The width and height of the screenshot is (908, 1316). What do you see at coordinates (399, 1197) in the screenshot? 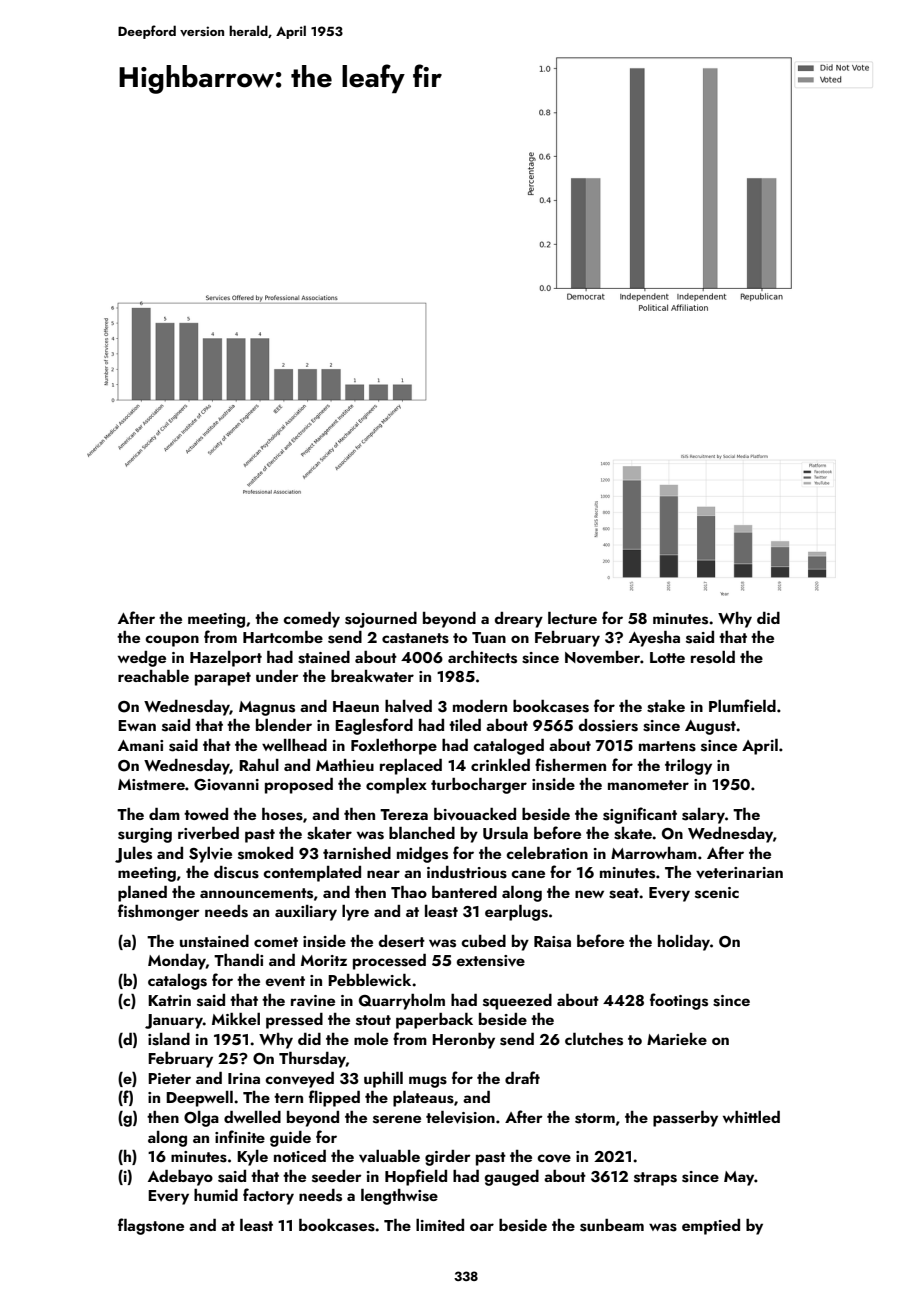
I see `lengthwise` at bounding box center [399, 1197].
